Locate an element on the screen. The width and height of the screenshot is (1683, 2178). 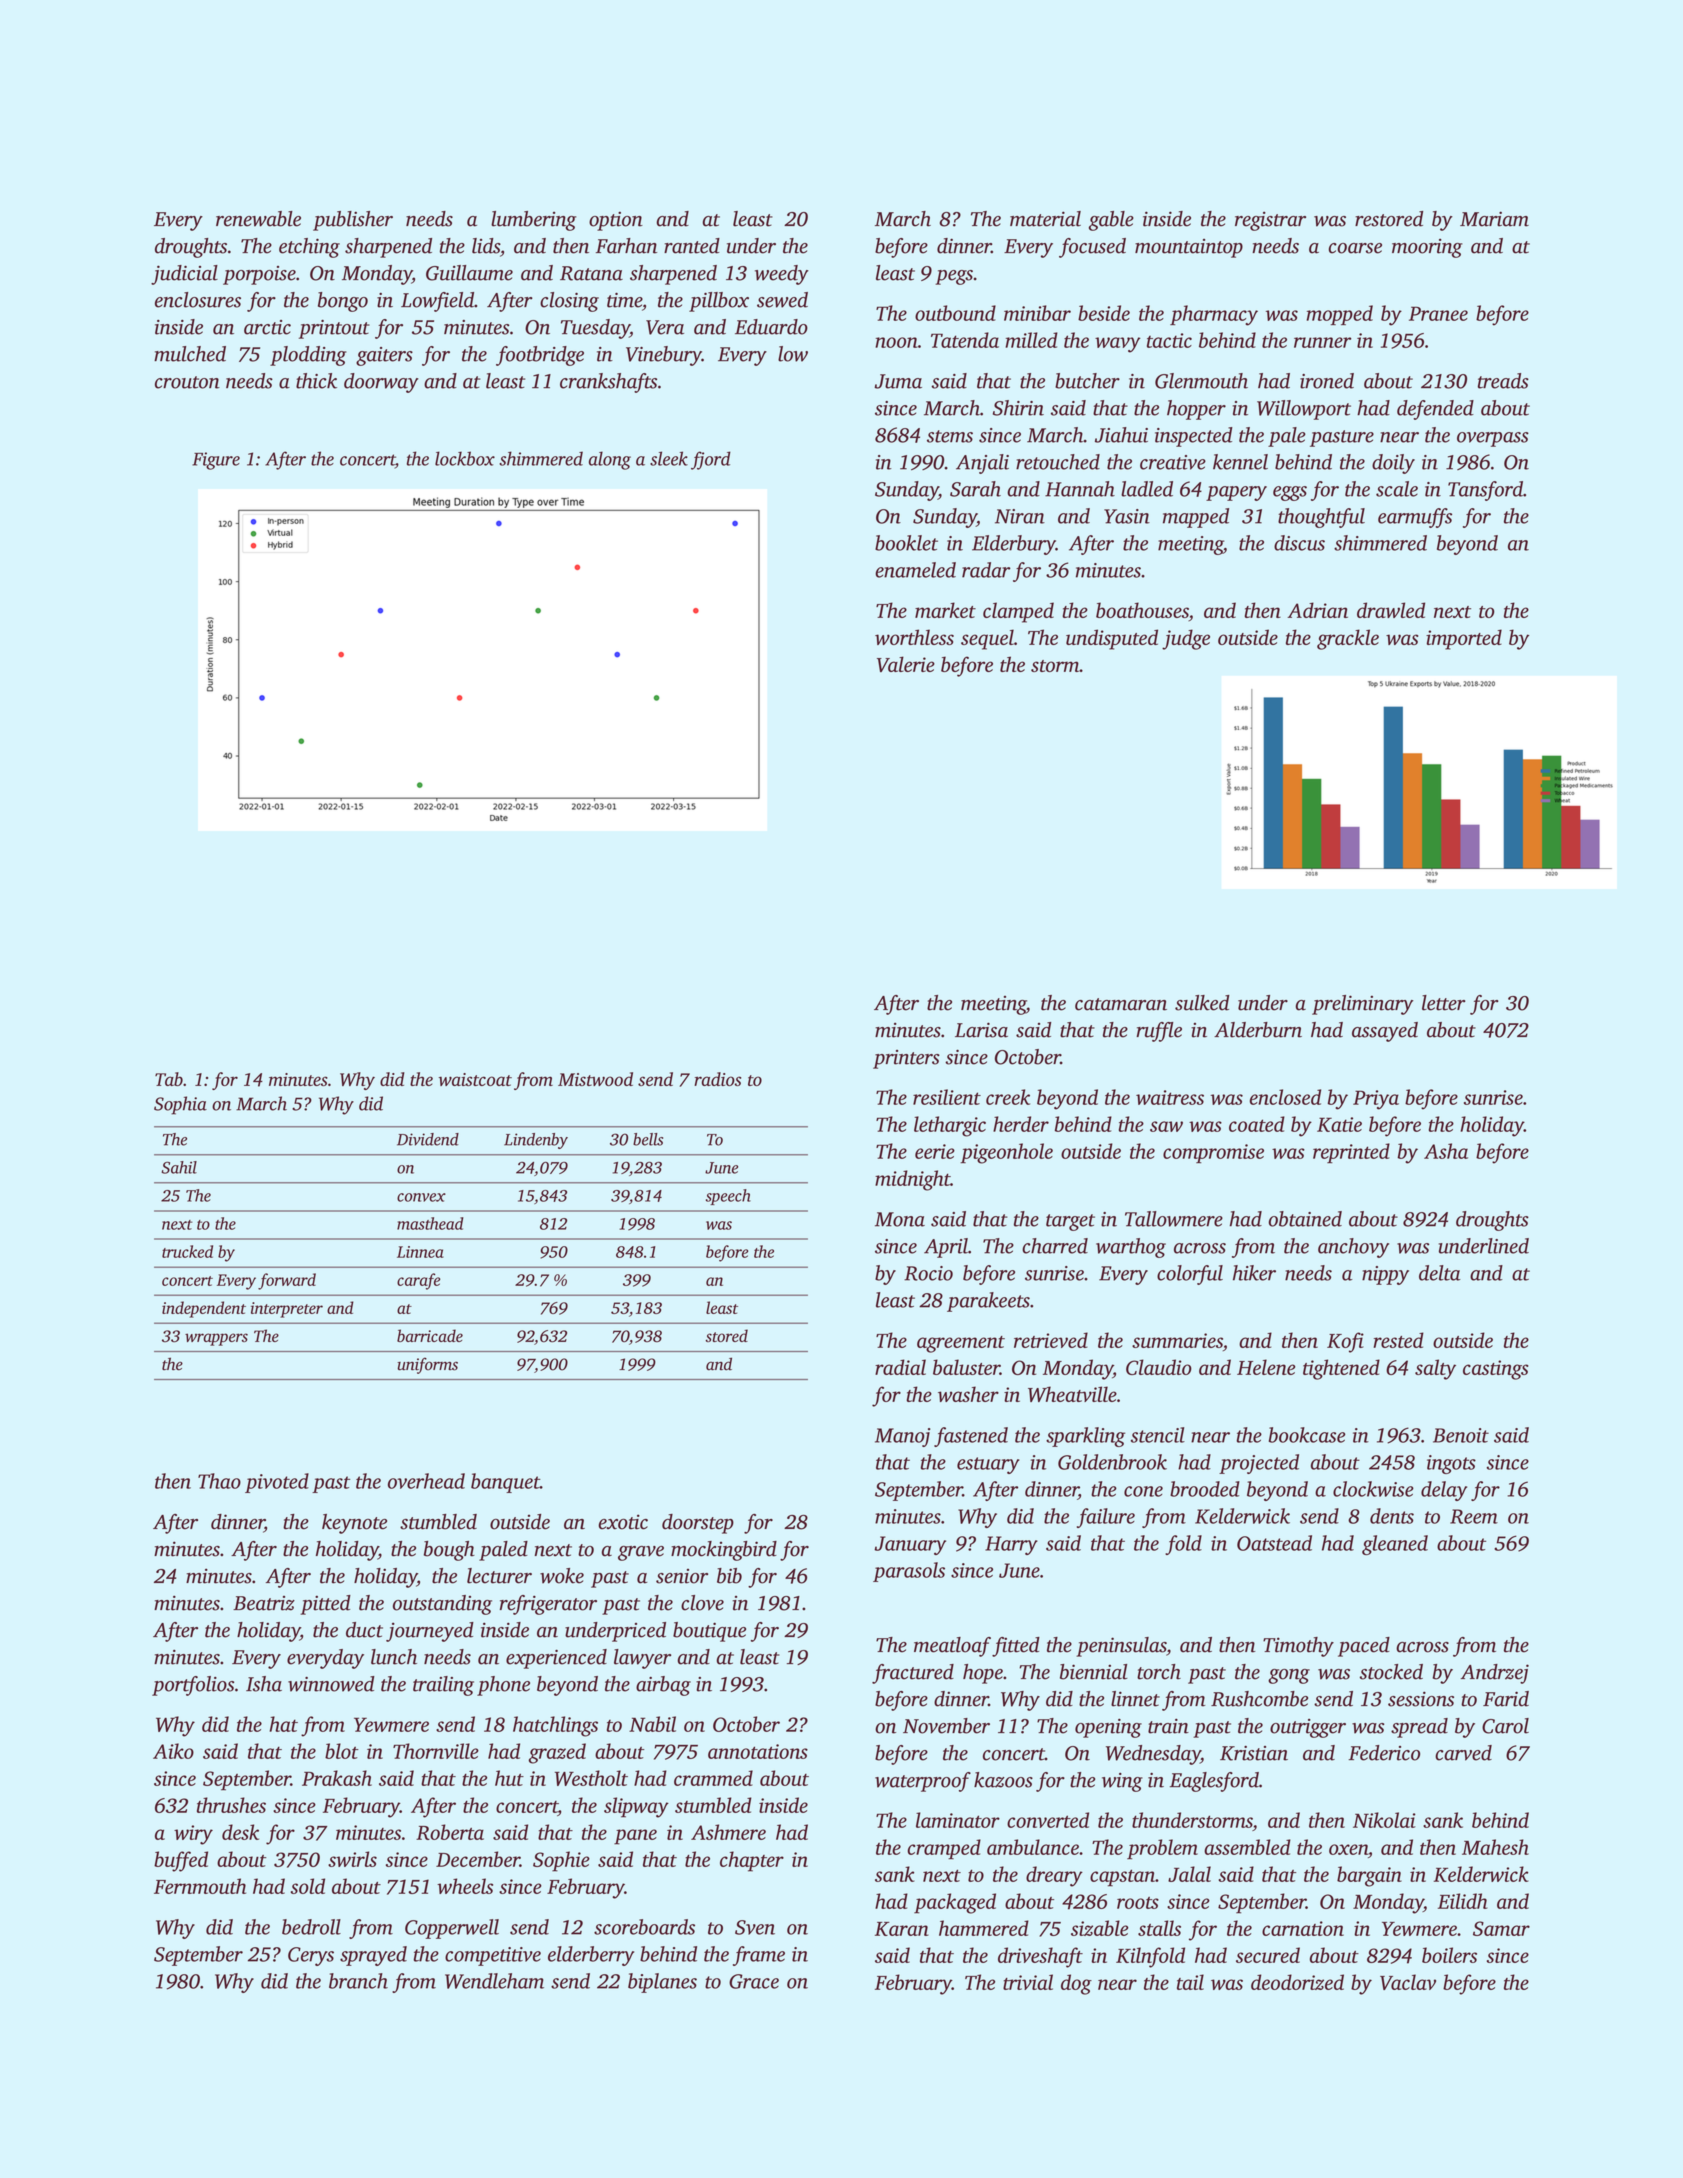
delay is located at coordinates (1444, 1491).
